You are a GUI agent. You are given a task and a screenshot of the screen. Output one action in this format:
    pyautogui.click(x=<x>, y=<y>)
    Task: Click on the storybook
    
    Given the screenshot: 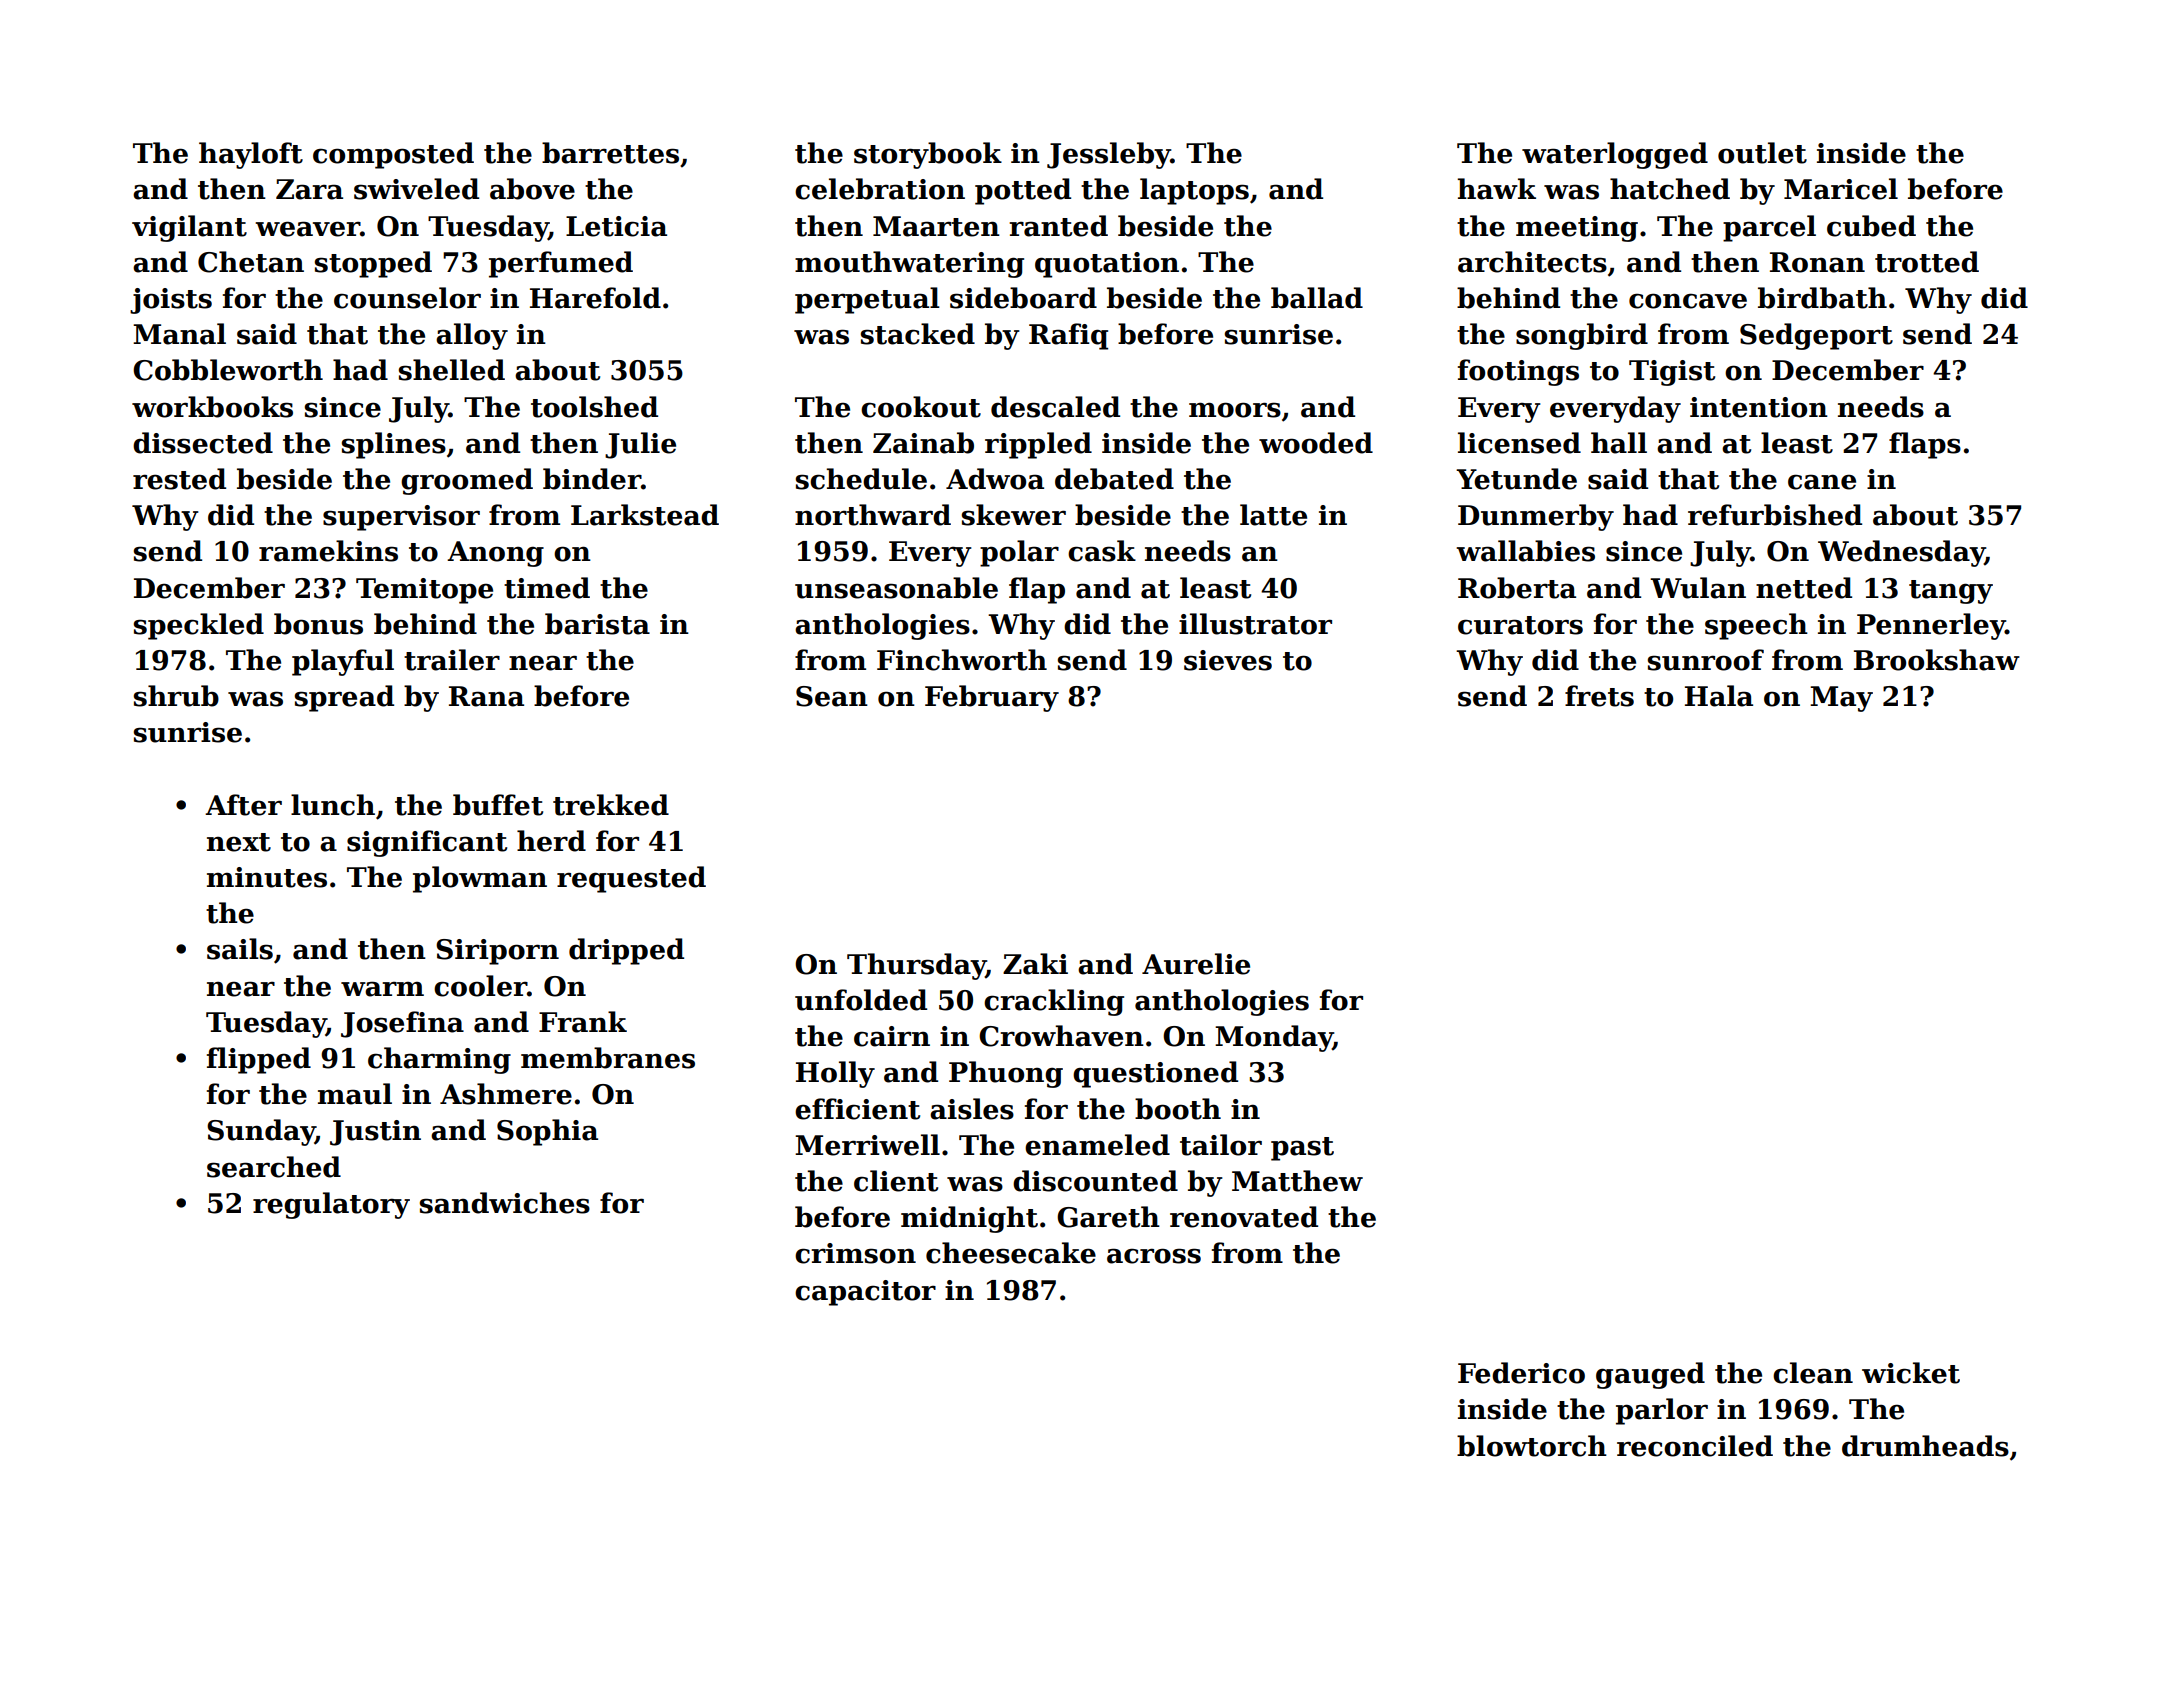 What is the action you would take?
    pyautogui.click(x=928, y=155)
